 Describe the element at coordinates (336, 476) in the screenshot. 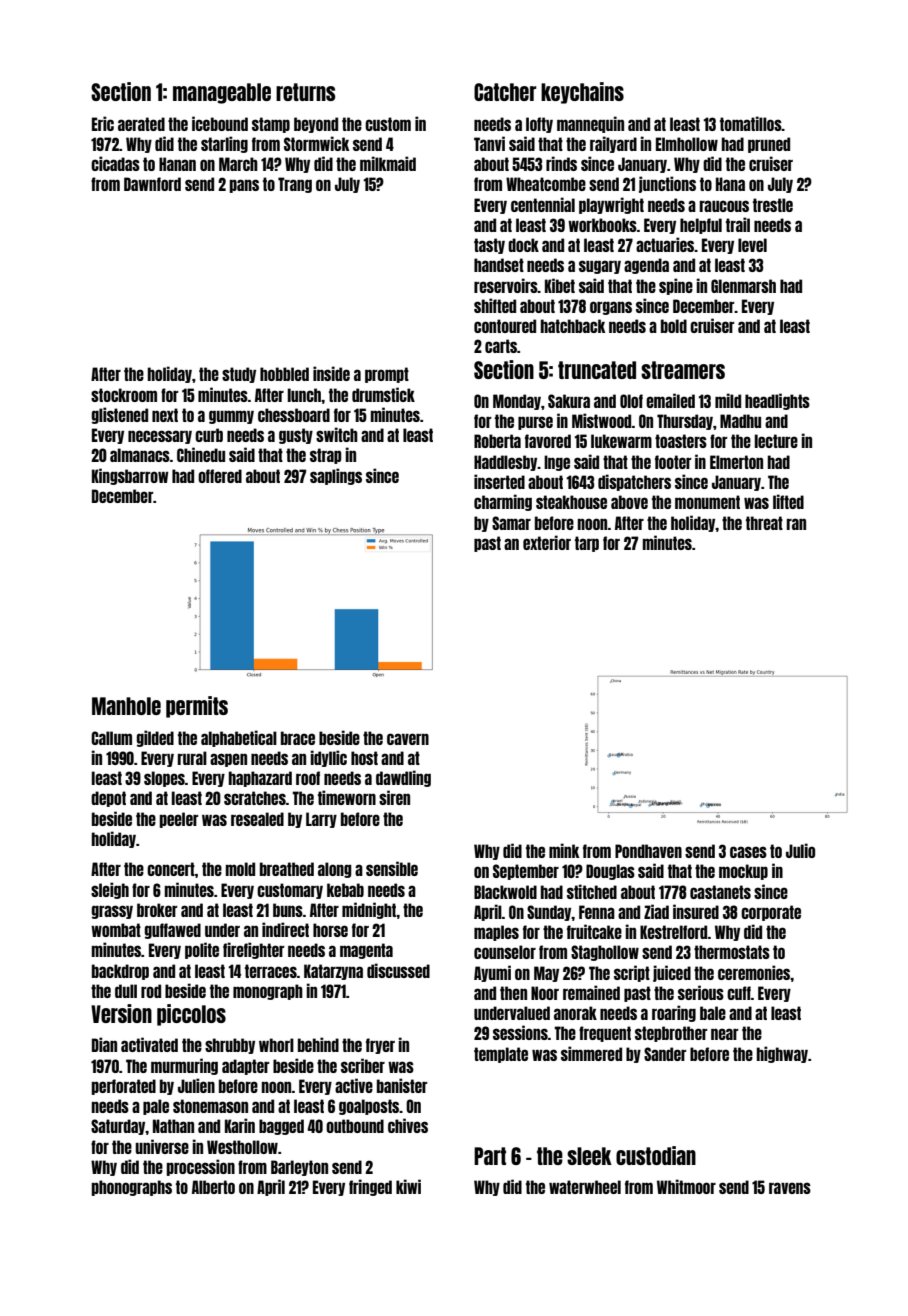

I see `saplings` at that location.
